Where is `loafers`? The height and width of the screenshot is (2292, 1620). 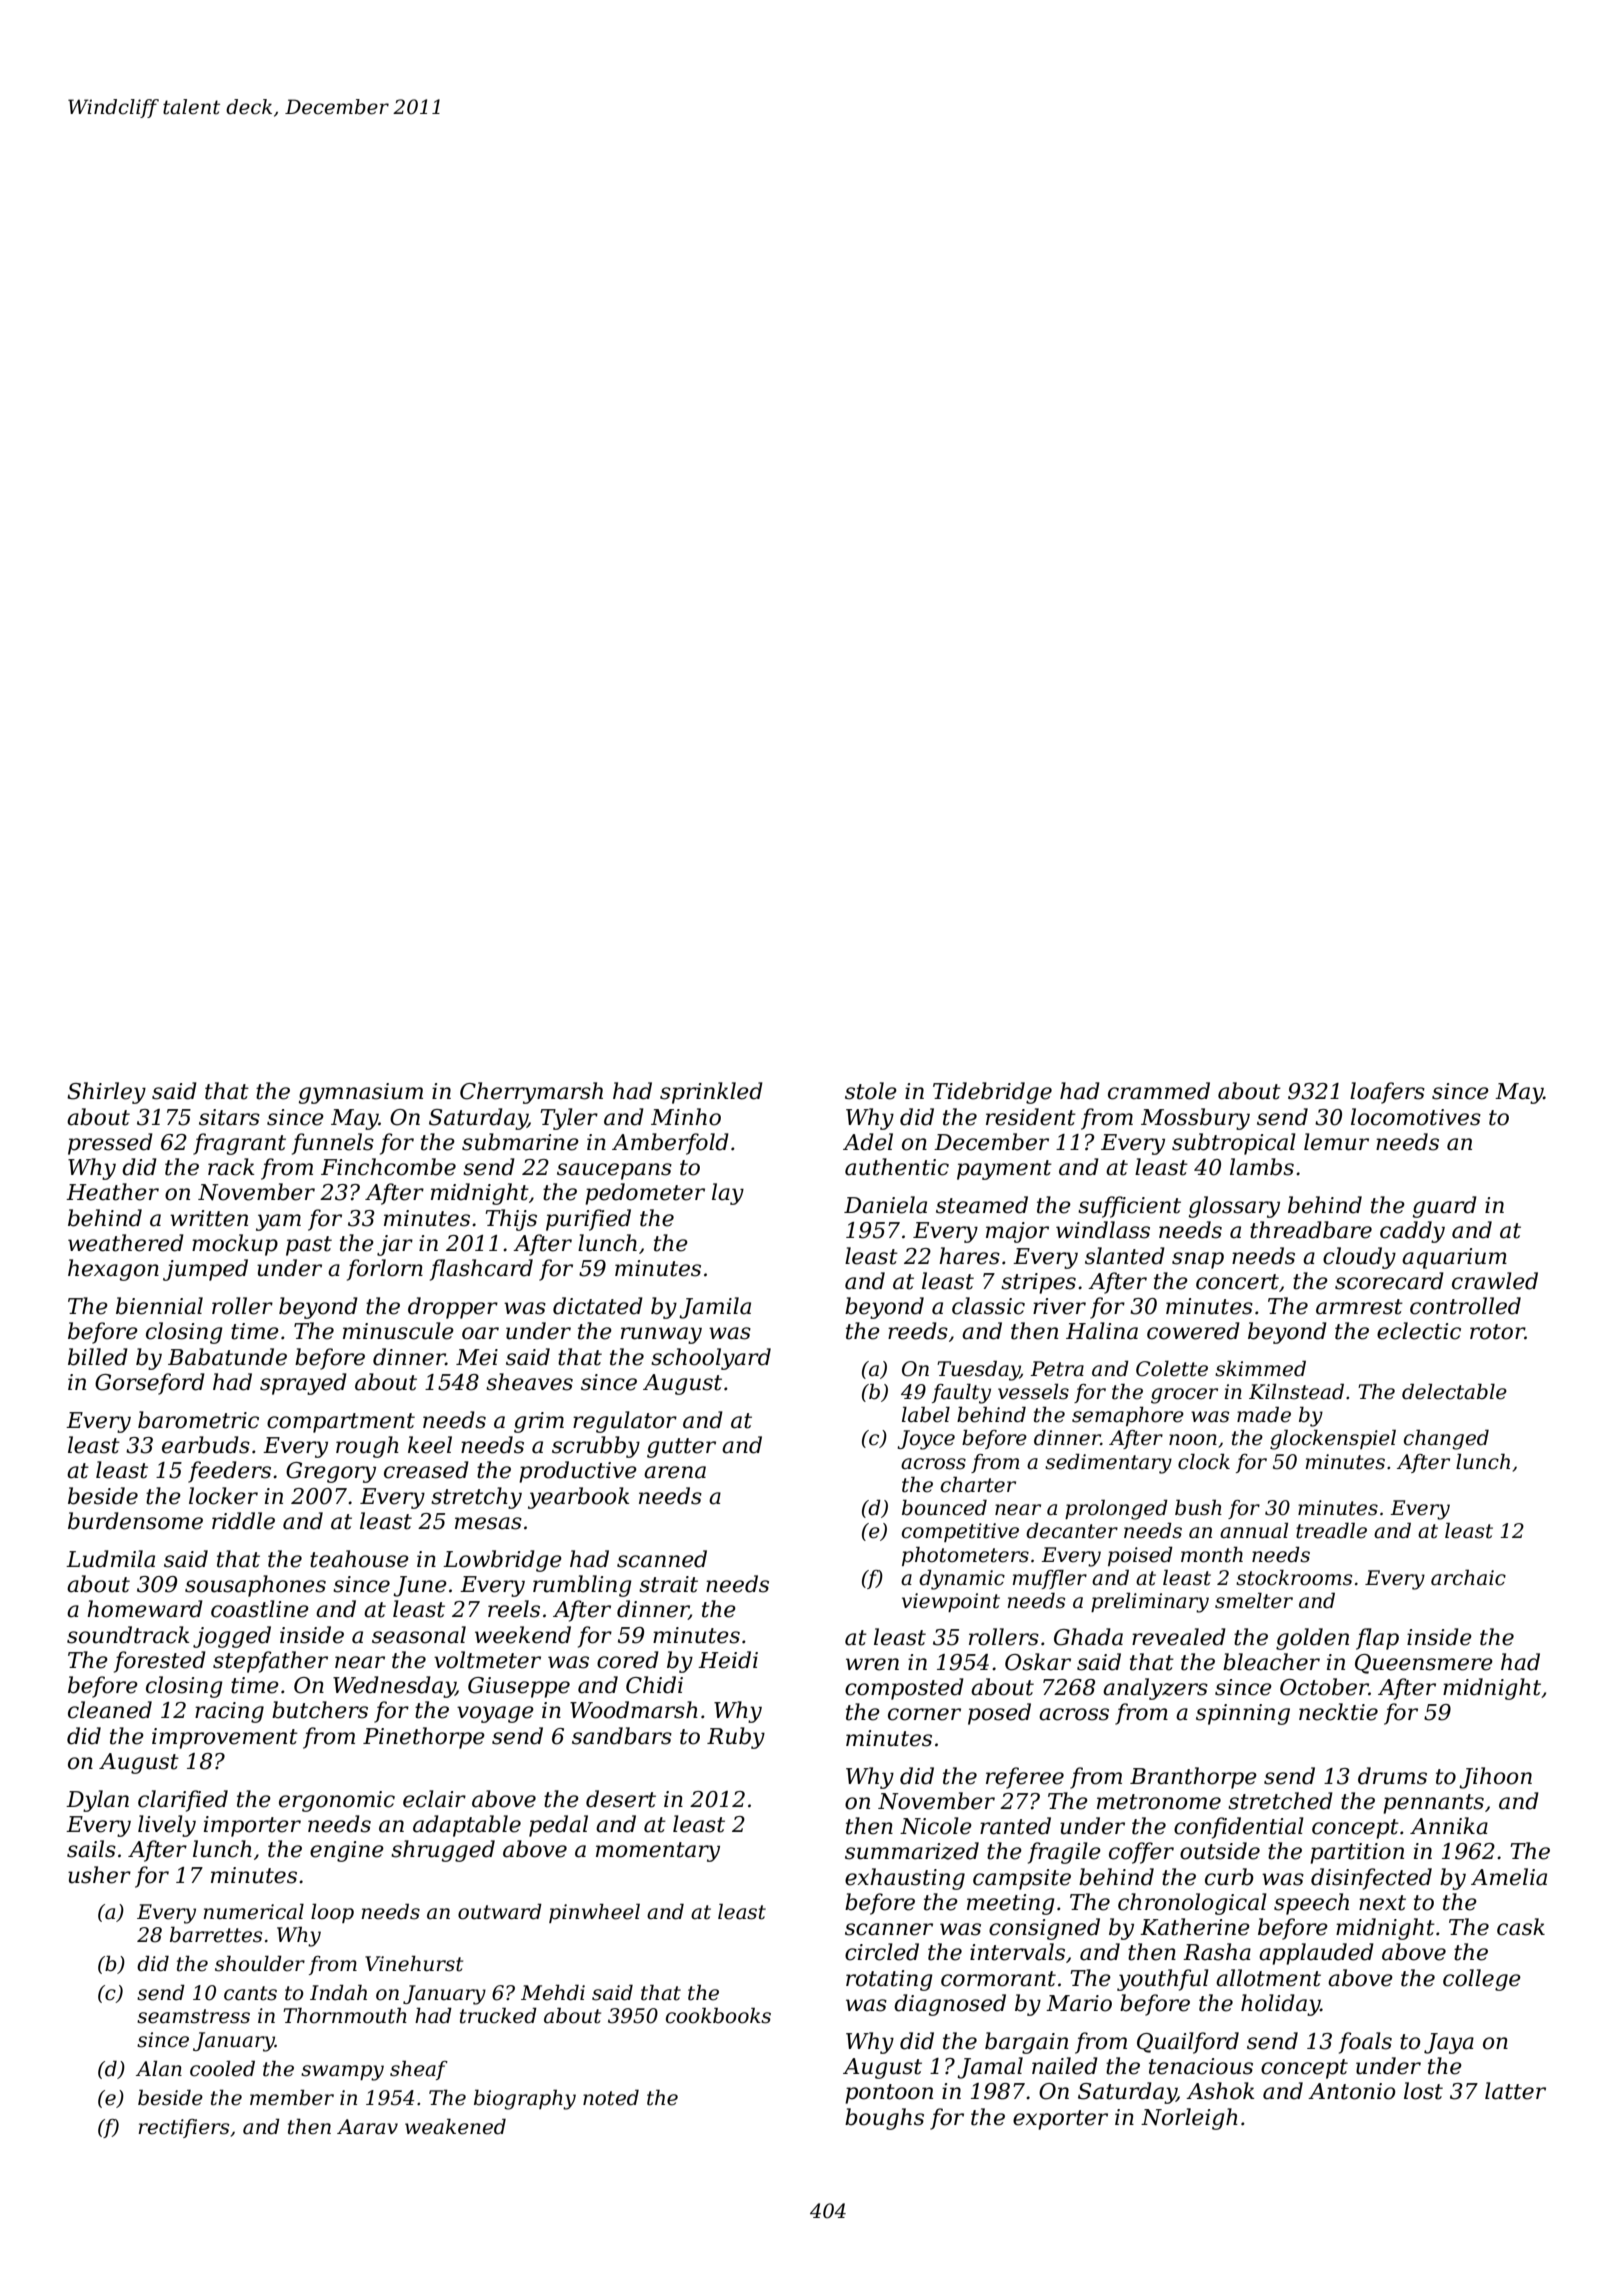 loafers is located at coordinates (1387, 1093).
